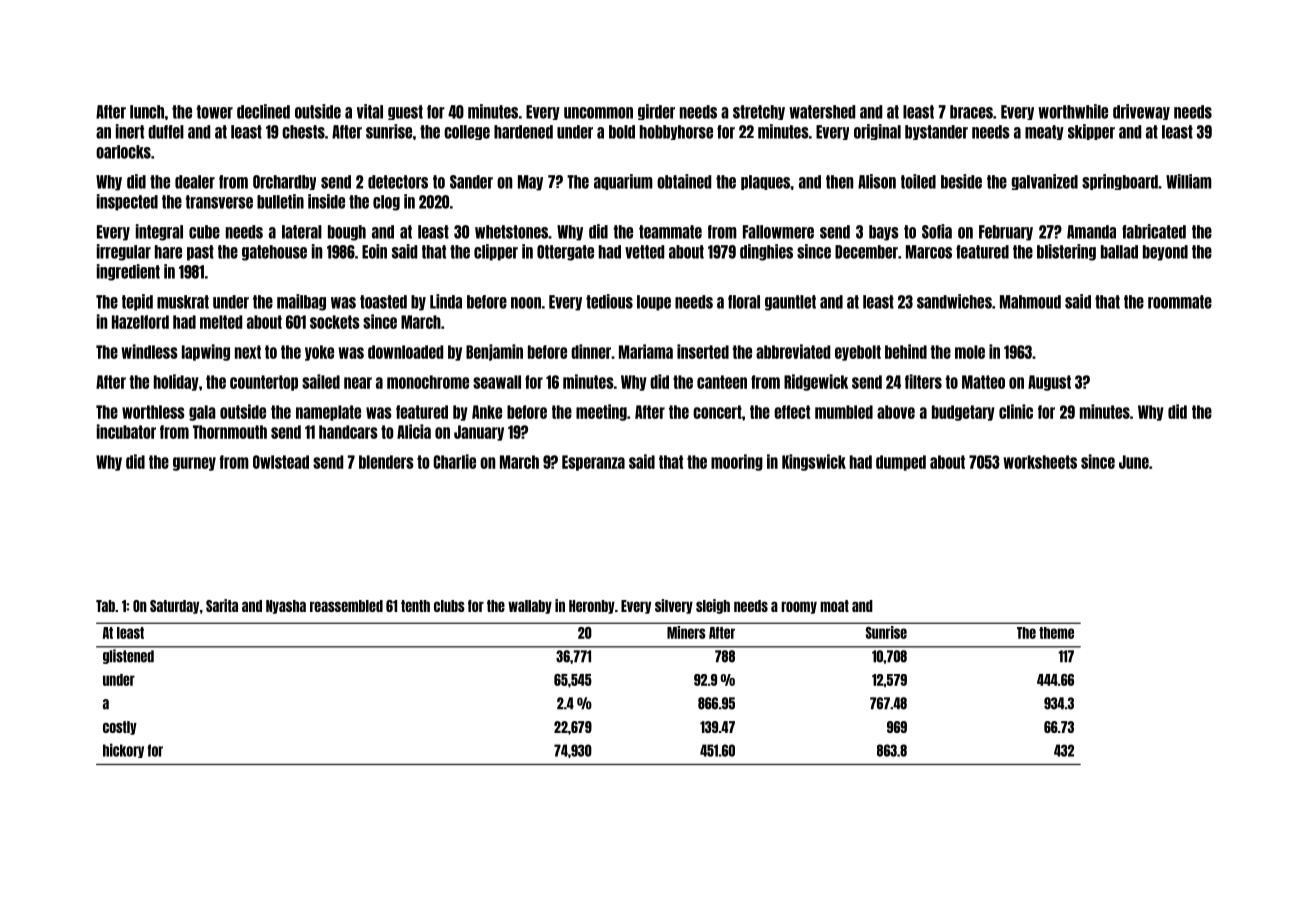 The image size is (1308, 924). Describe the element at coordinates (1134, 462) in the screenshot. I see `June` at that location.
